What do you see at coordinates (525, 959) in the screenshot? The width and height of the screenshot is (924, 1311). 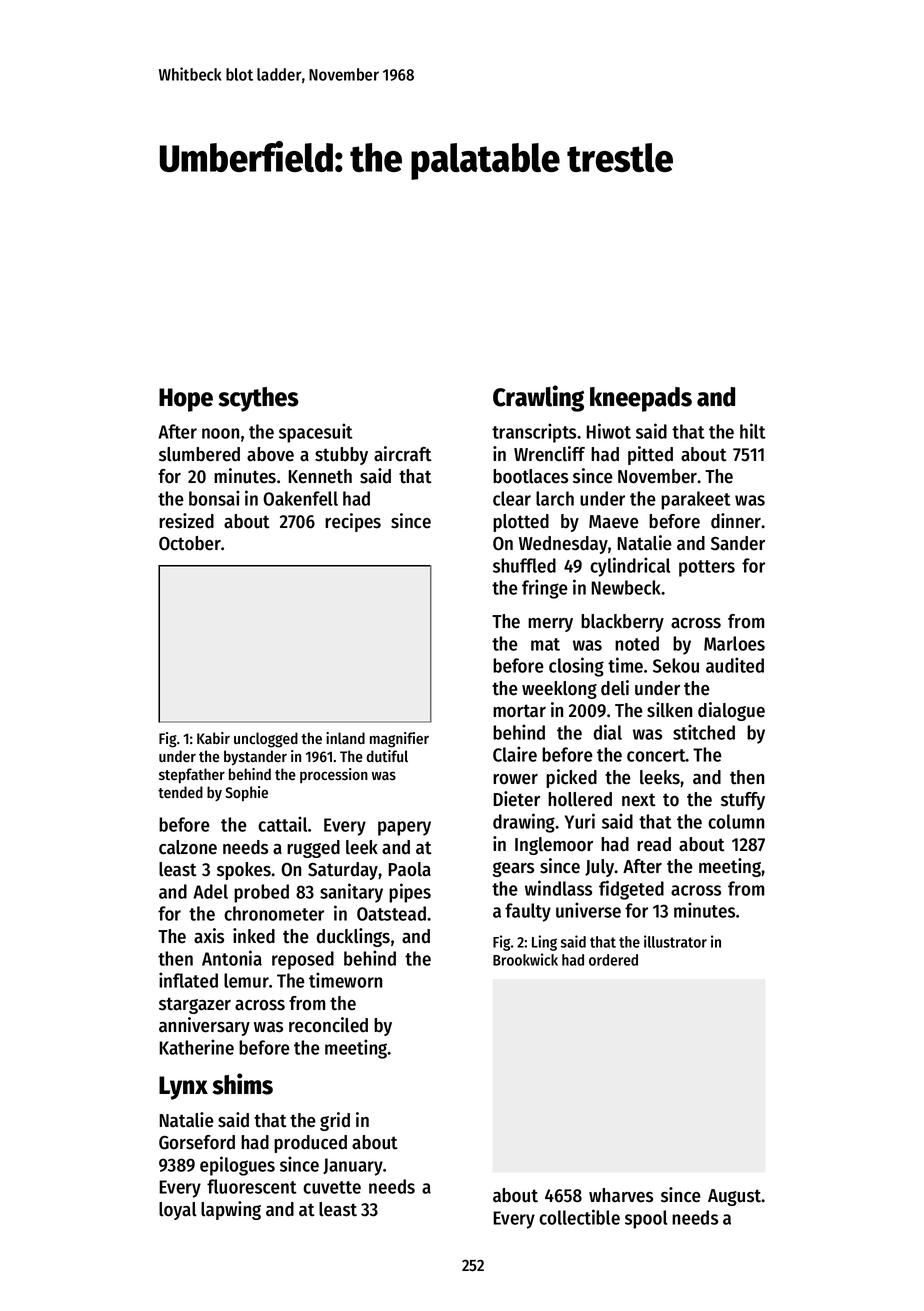 I see `Brookwick` at bounding box center [525, 959].
